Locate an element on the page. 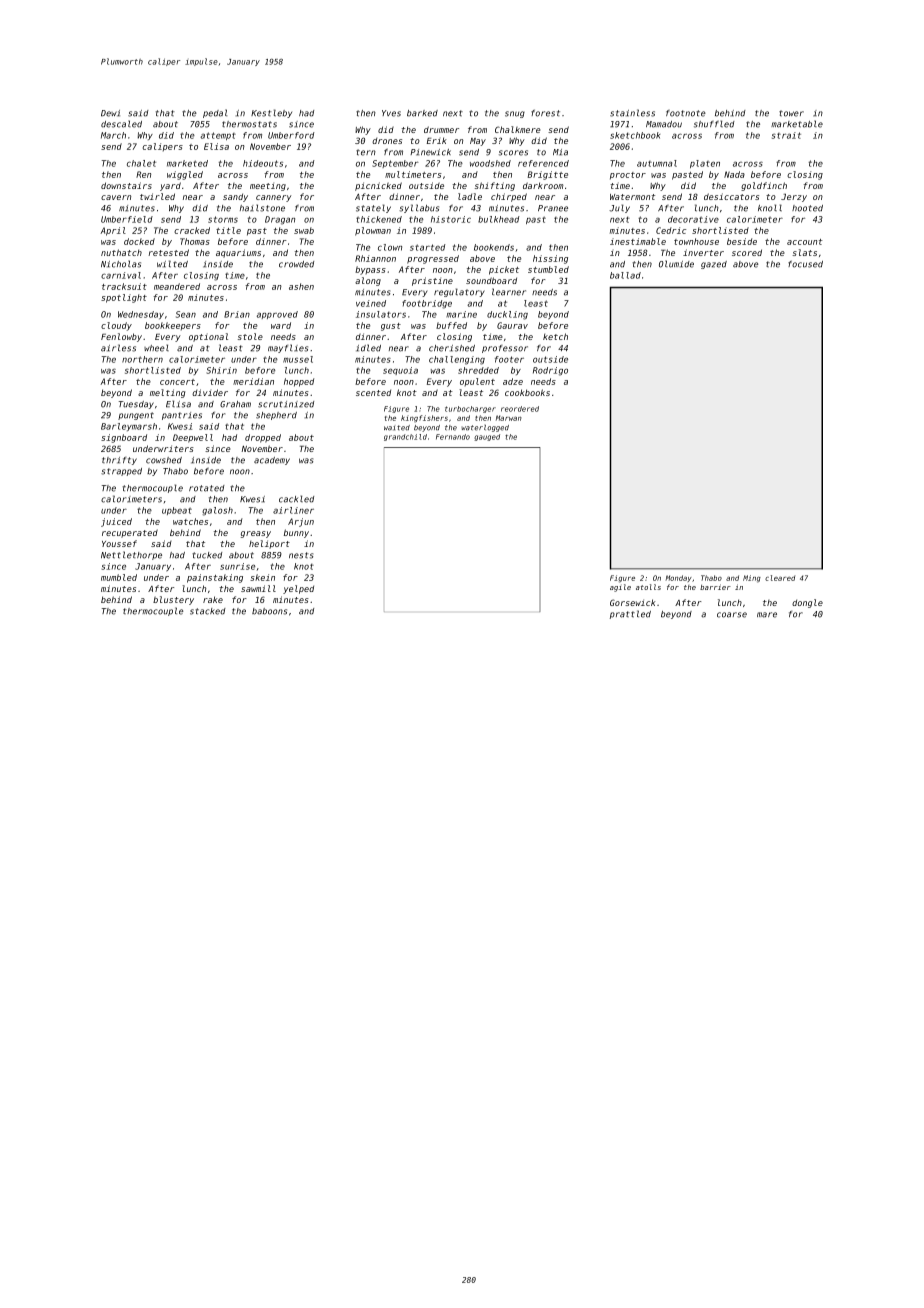 The image size is (924, 1308). gauged is located at coordinates (487, 437).
